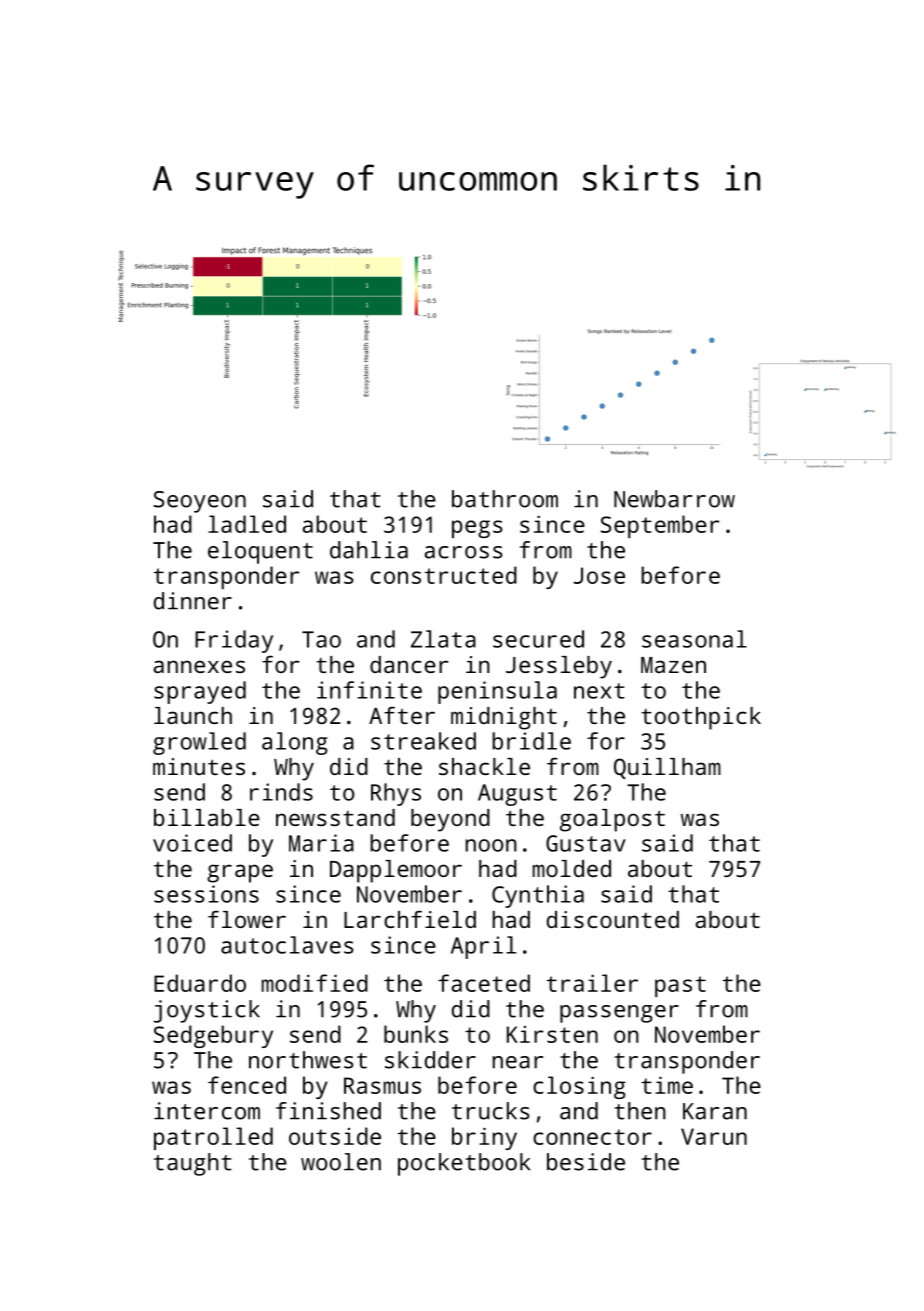  What do you see at coordinates (369, 550) in the page?
I see `dahlia` at bounding box center [369, 550].
